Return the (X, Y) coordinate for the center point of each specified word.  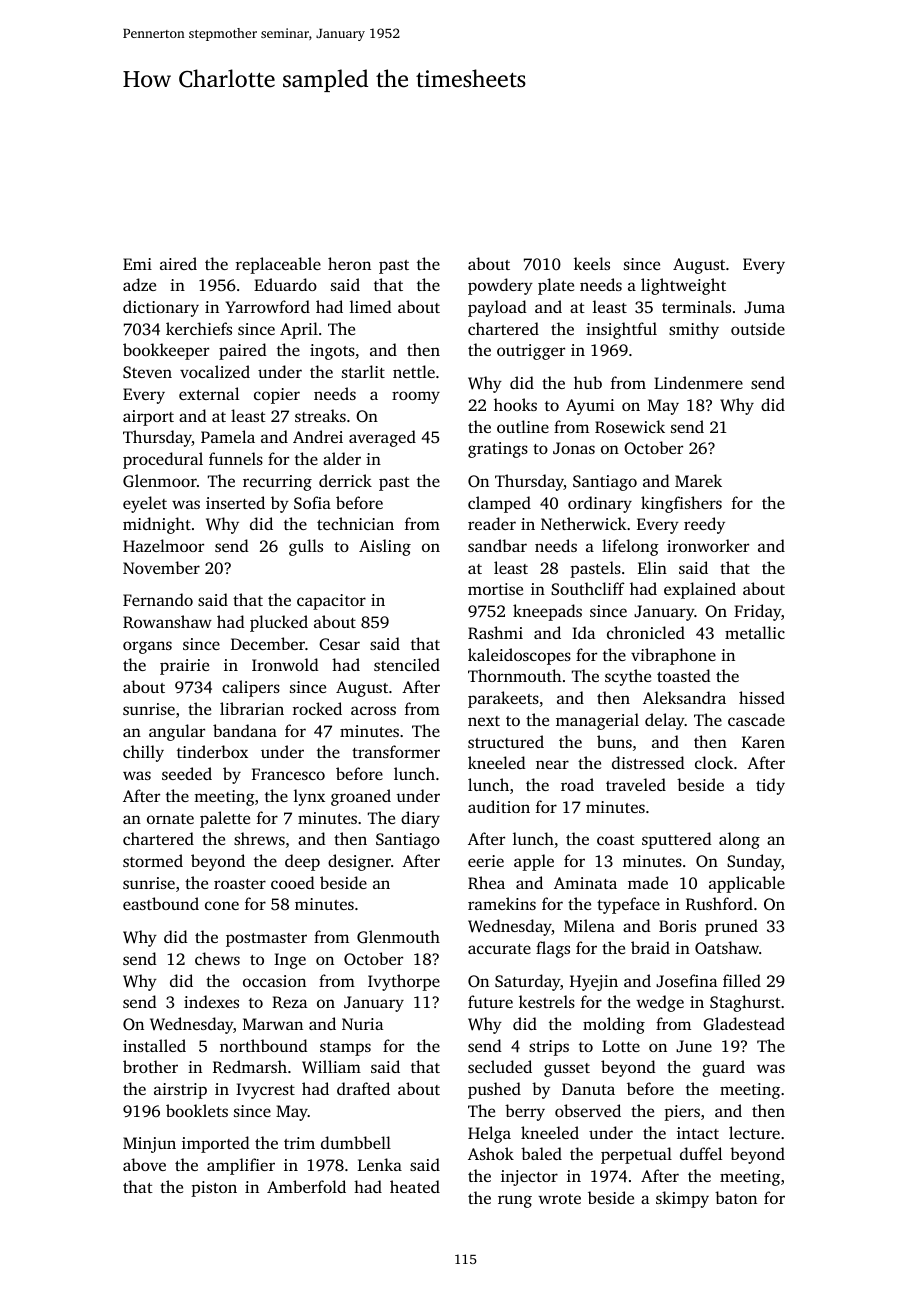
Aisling (385, 547)
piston (214, 1189)
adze (139, 284)
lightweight (683, 286)
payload (497, 308)
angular (177, 732)
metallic (755, 632)
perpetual (636, 1155)
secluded (500, 1066)
